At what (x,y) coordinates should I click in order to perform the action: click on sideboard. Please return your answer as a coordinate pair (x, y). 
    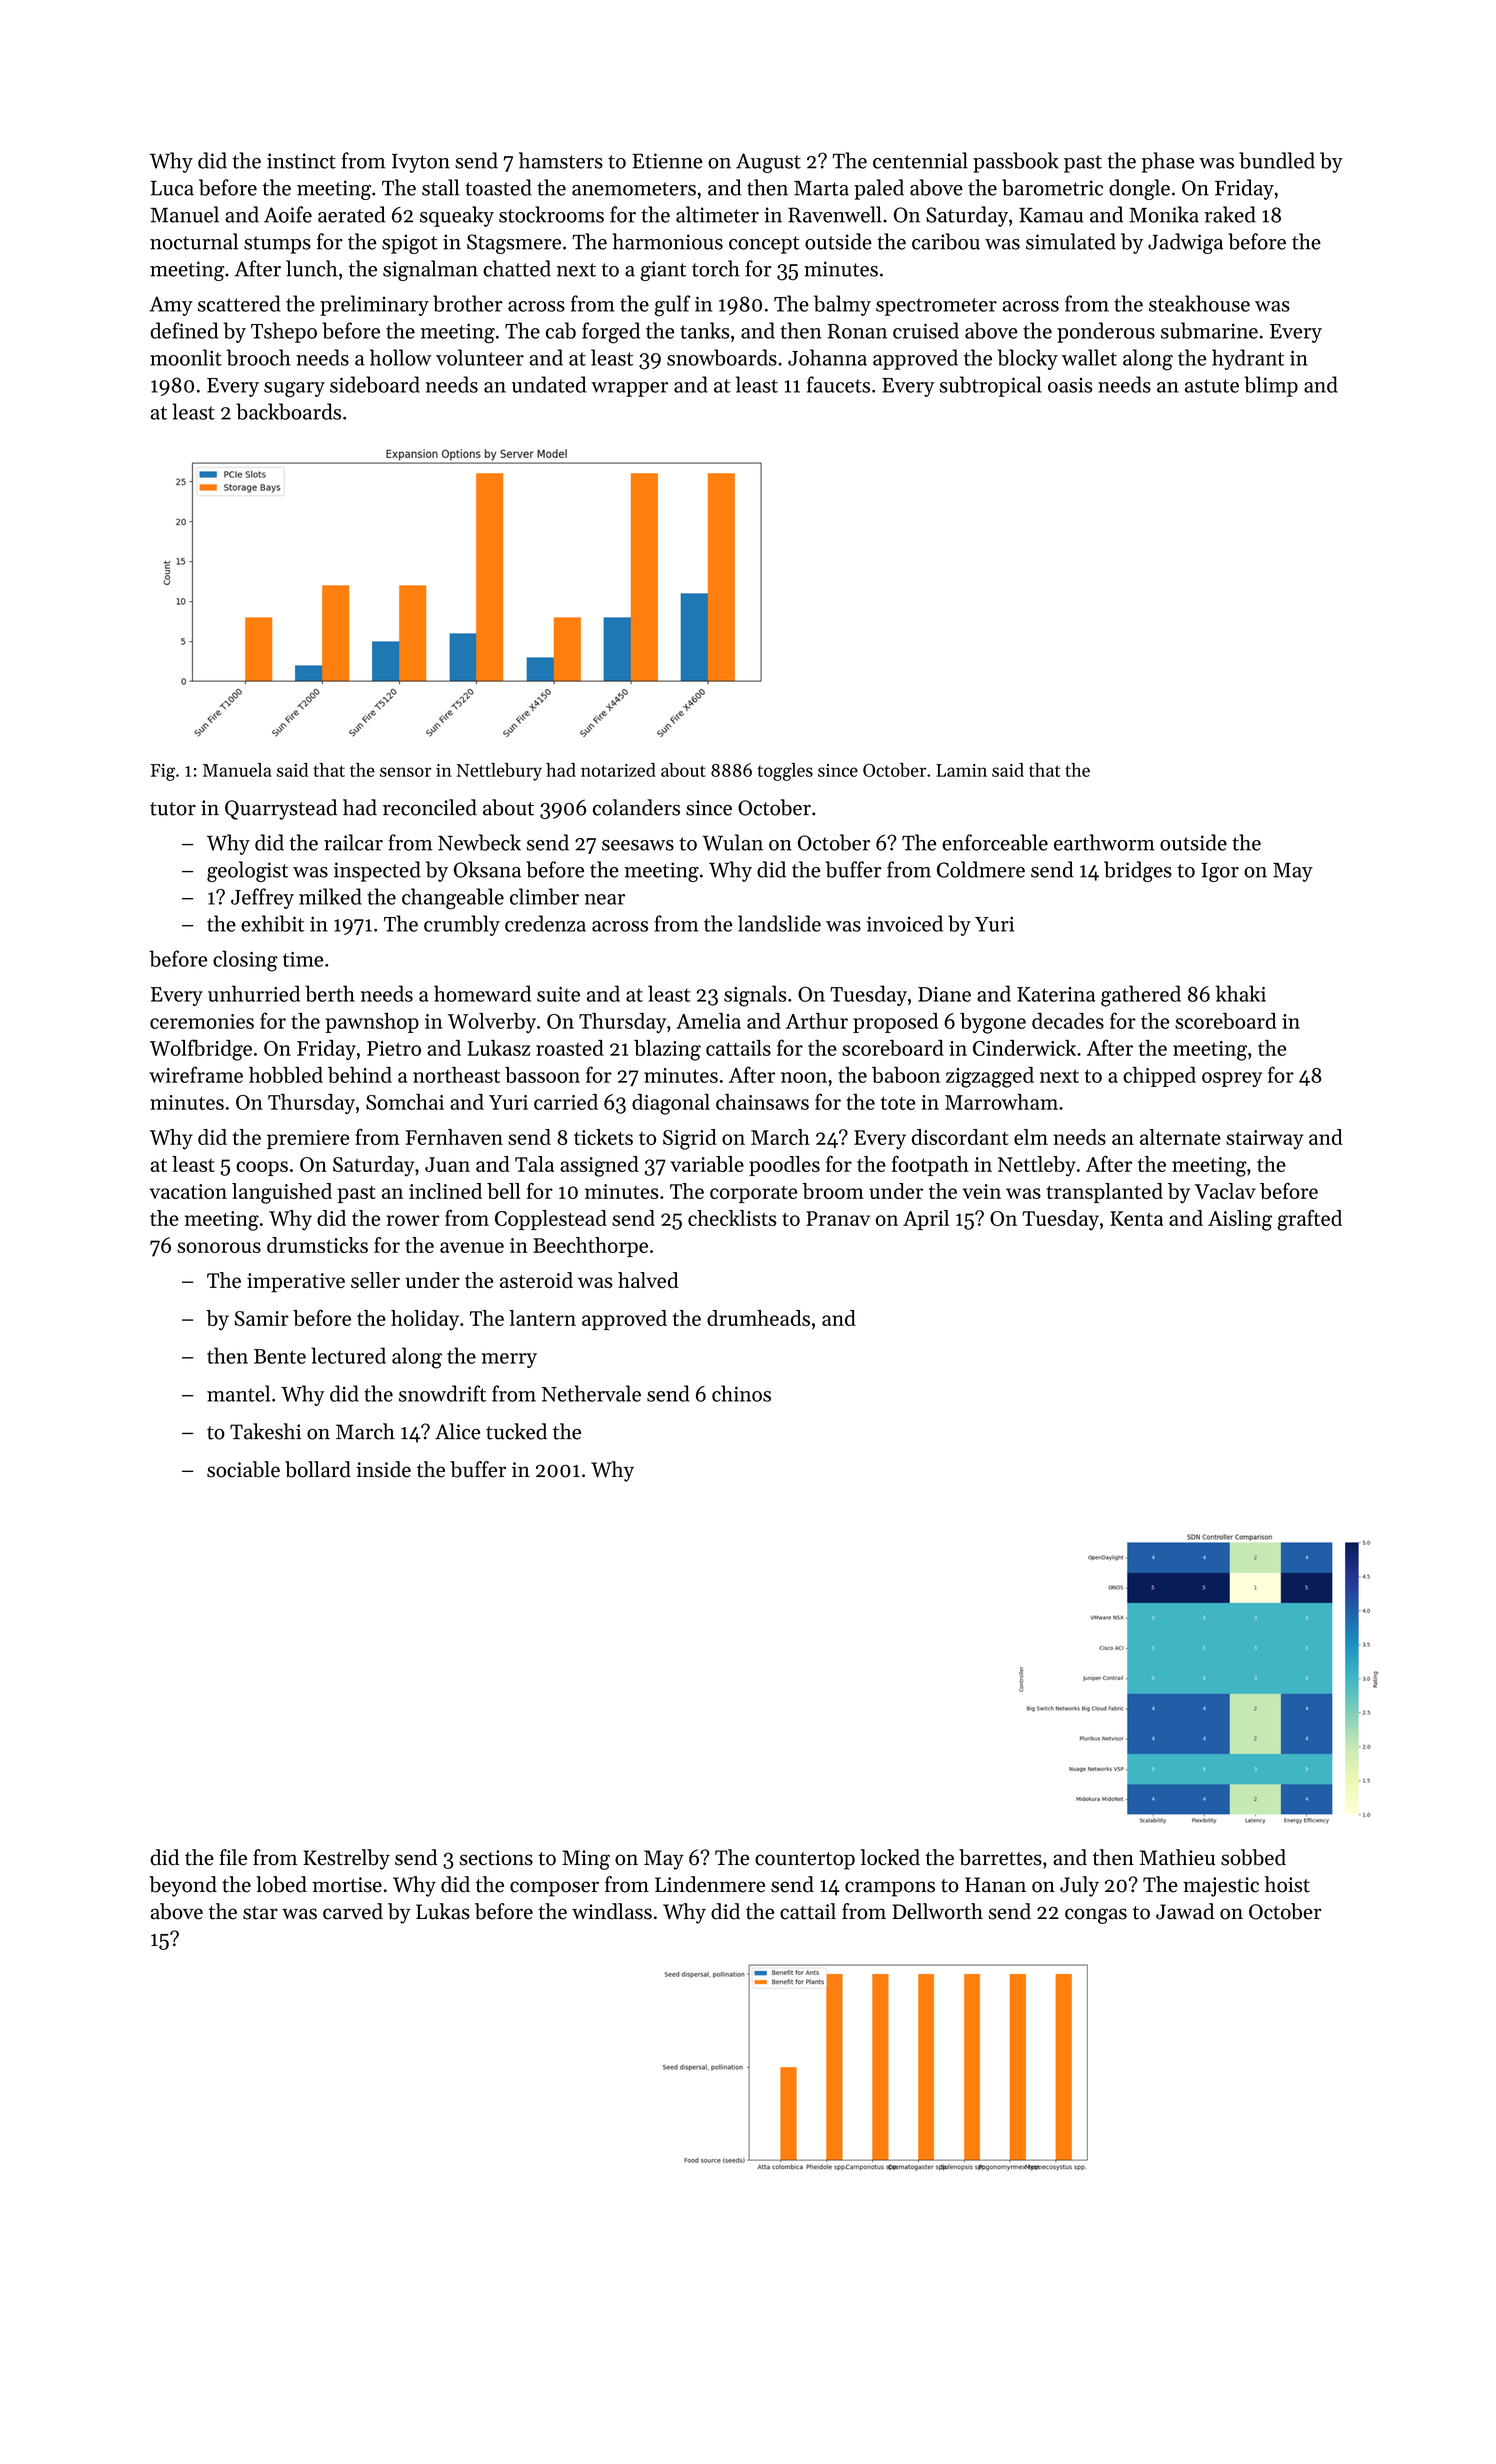
    Looking at the image, I should click on (375, 384).
